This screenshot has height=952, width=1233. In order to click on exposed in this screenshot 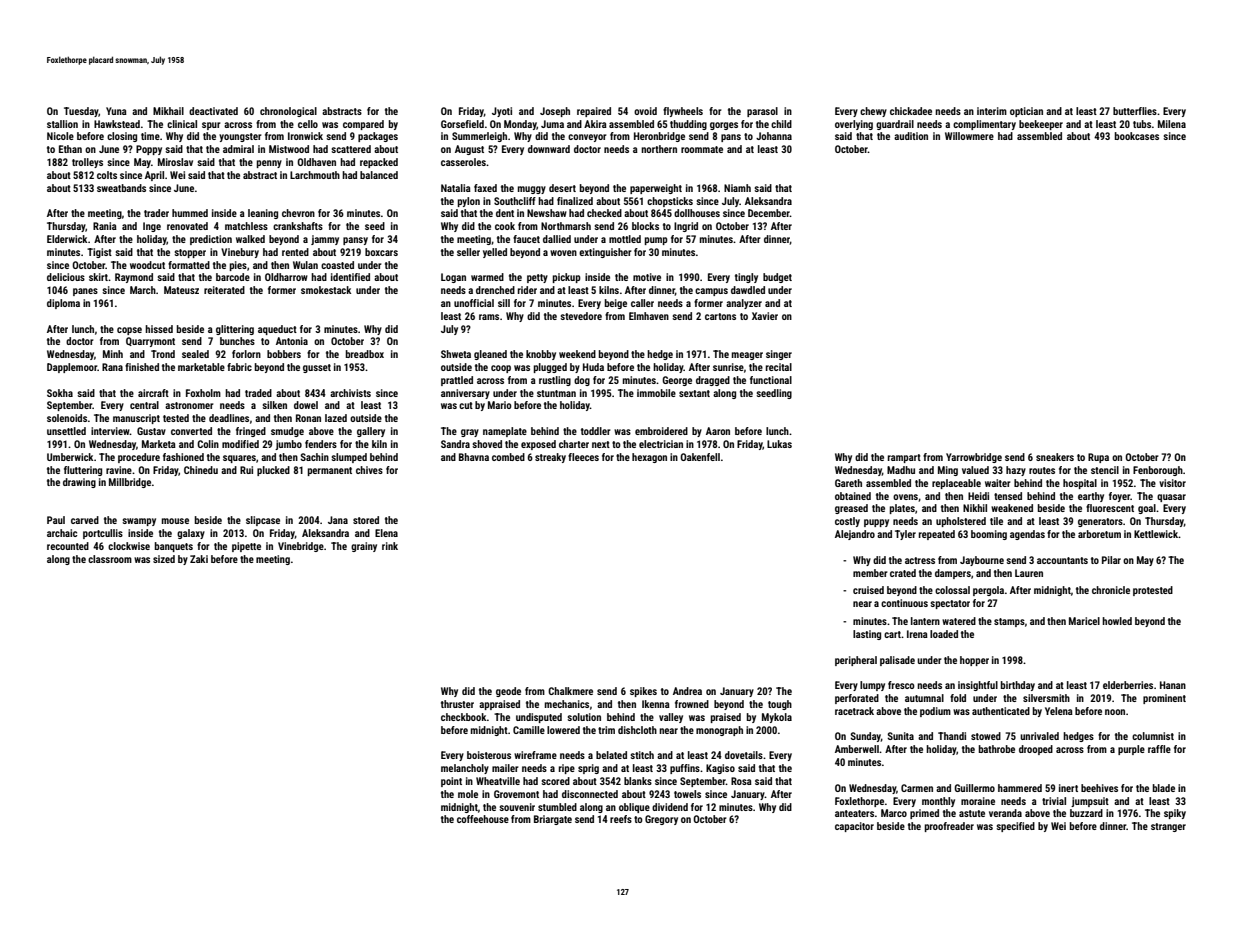, I will do `click(538, 445)`.
